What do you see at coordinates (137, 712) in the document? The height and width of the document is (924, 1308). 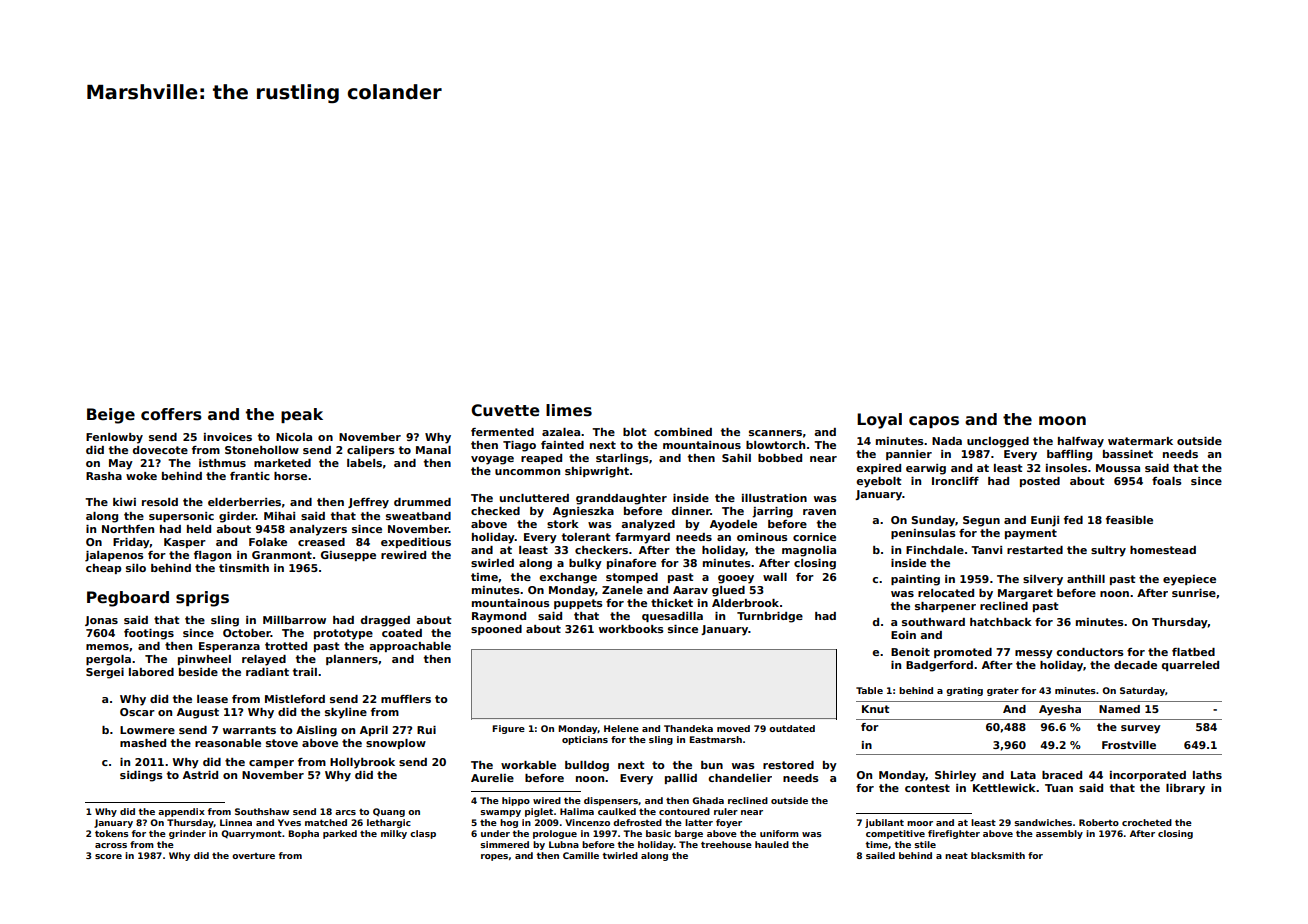 I see `Oscar` at bounding box center [137, 712].
